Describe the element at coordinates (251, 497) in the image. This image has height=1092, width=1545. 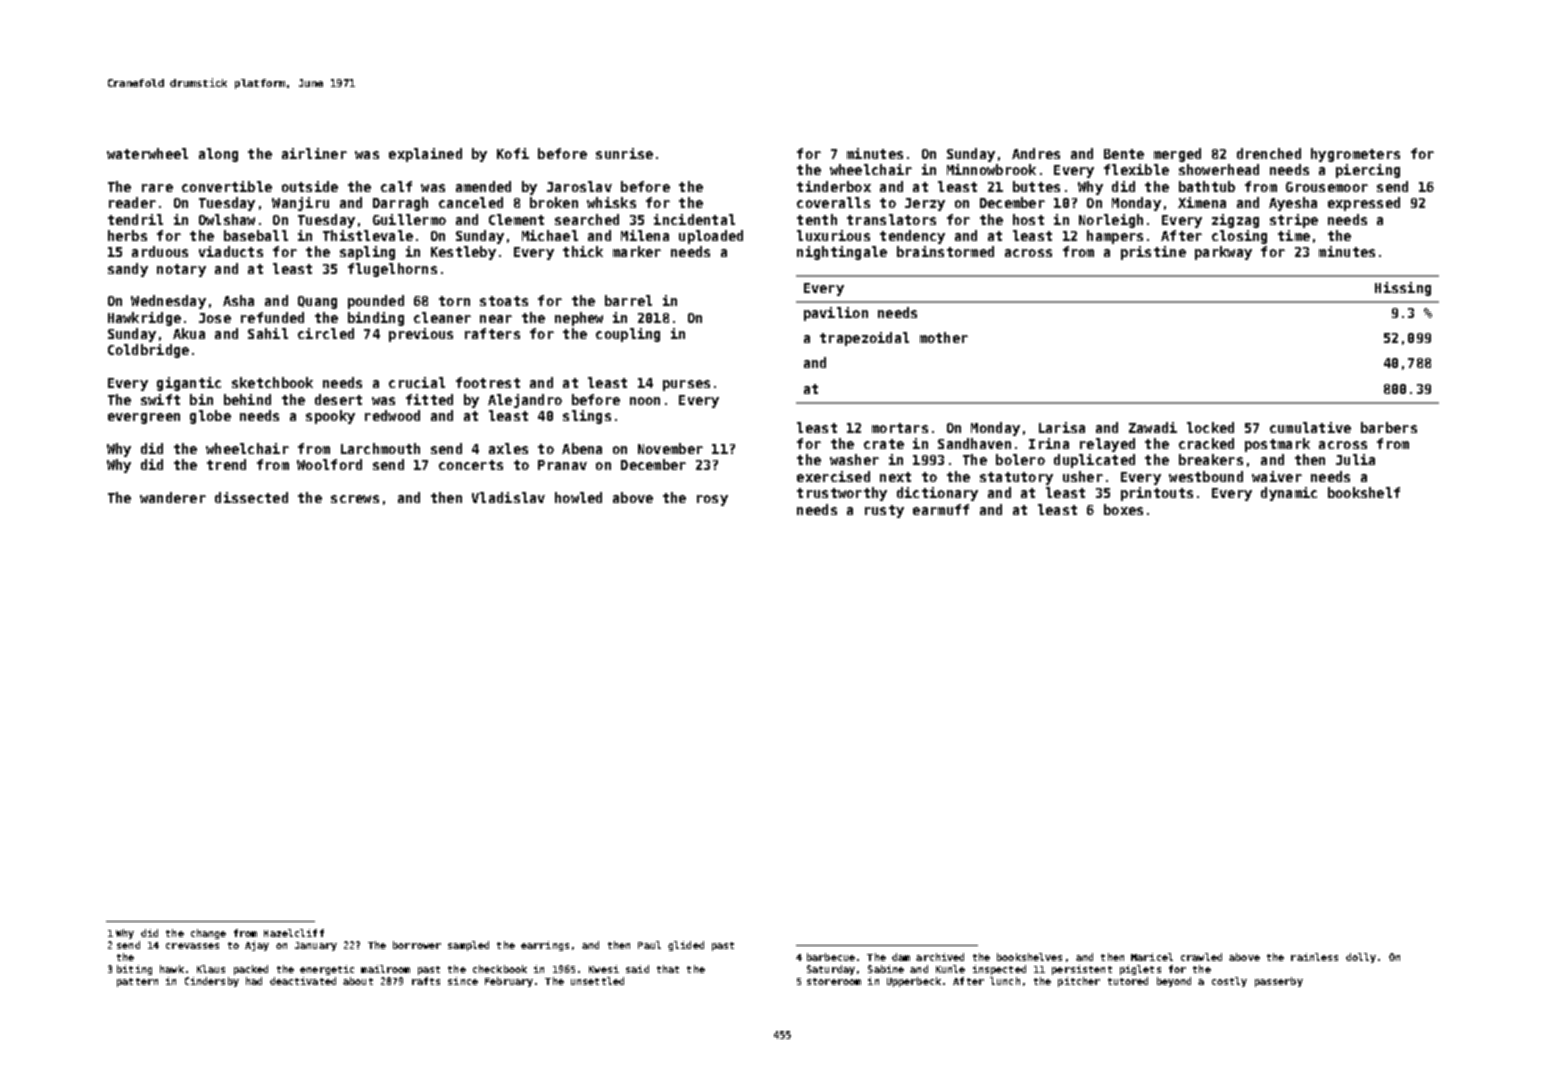
I see `dissected` at that location.
